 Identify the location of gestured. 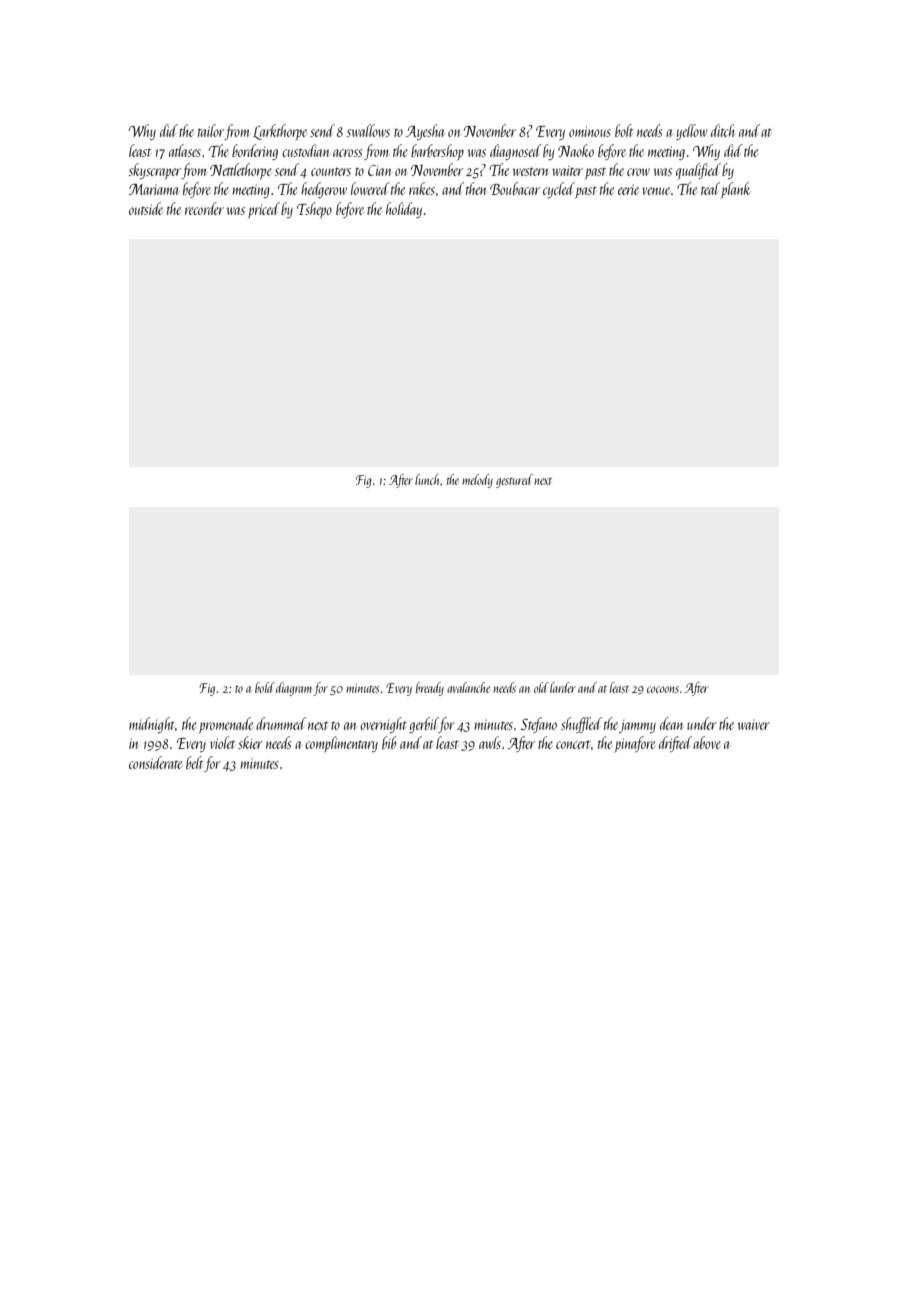
(514, 481).
